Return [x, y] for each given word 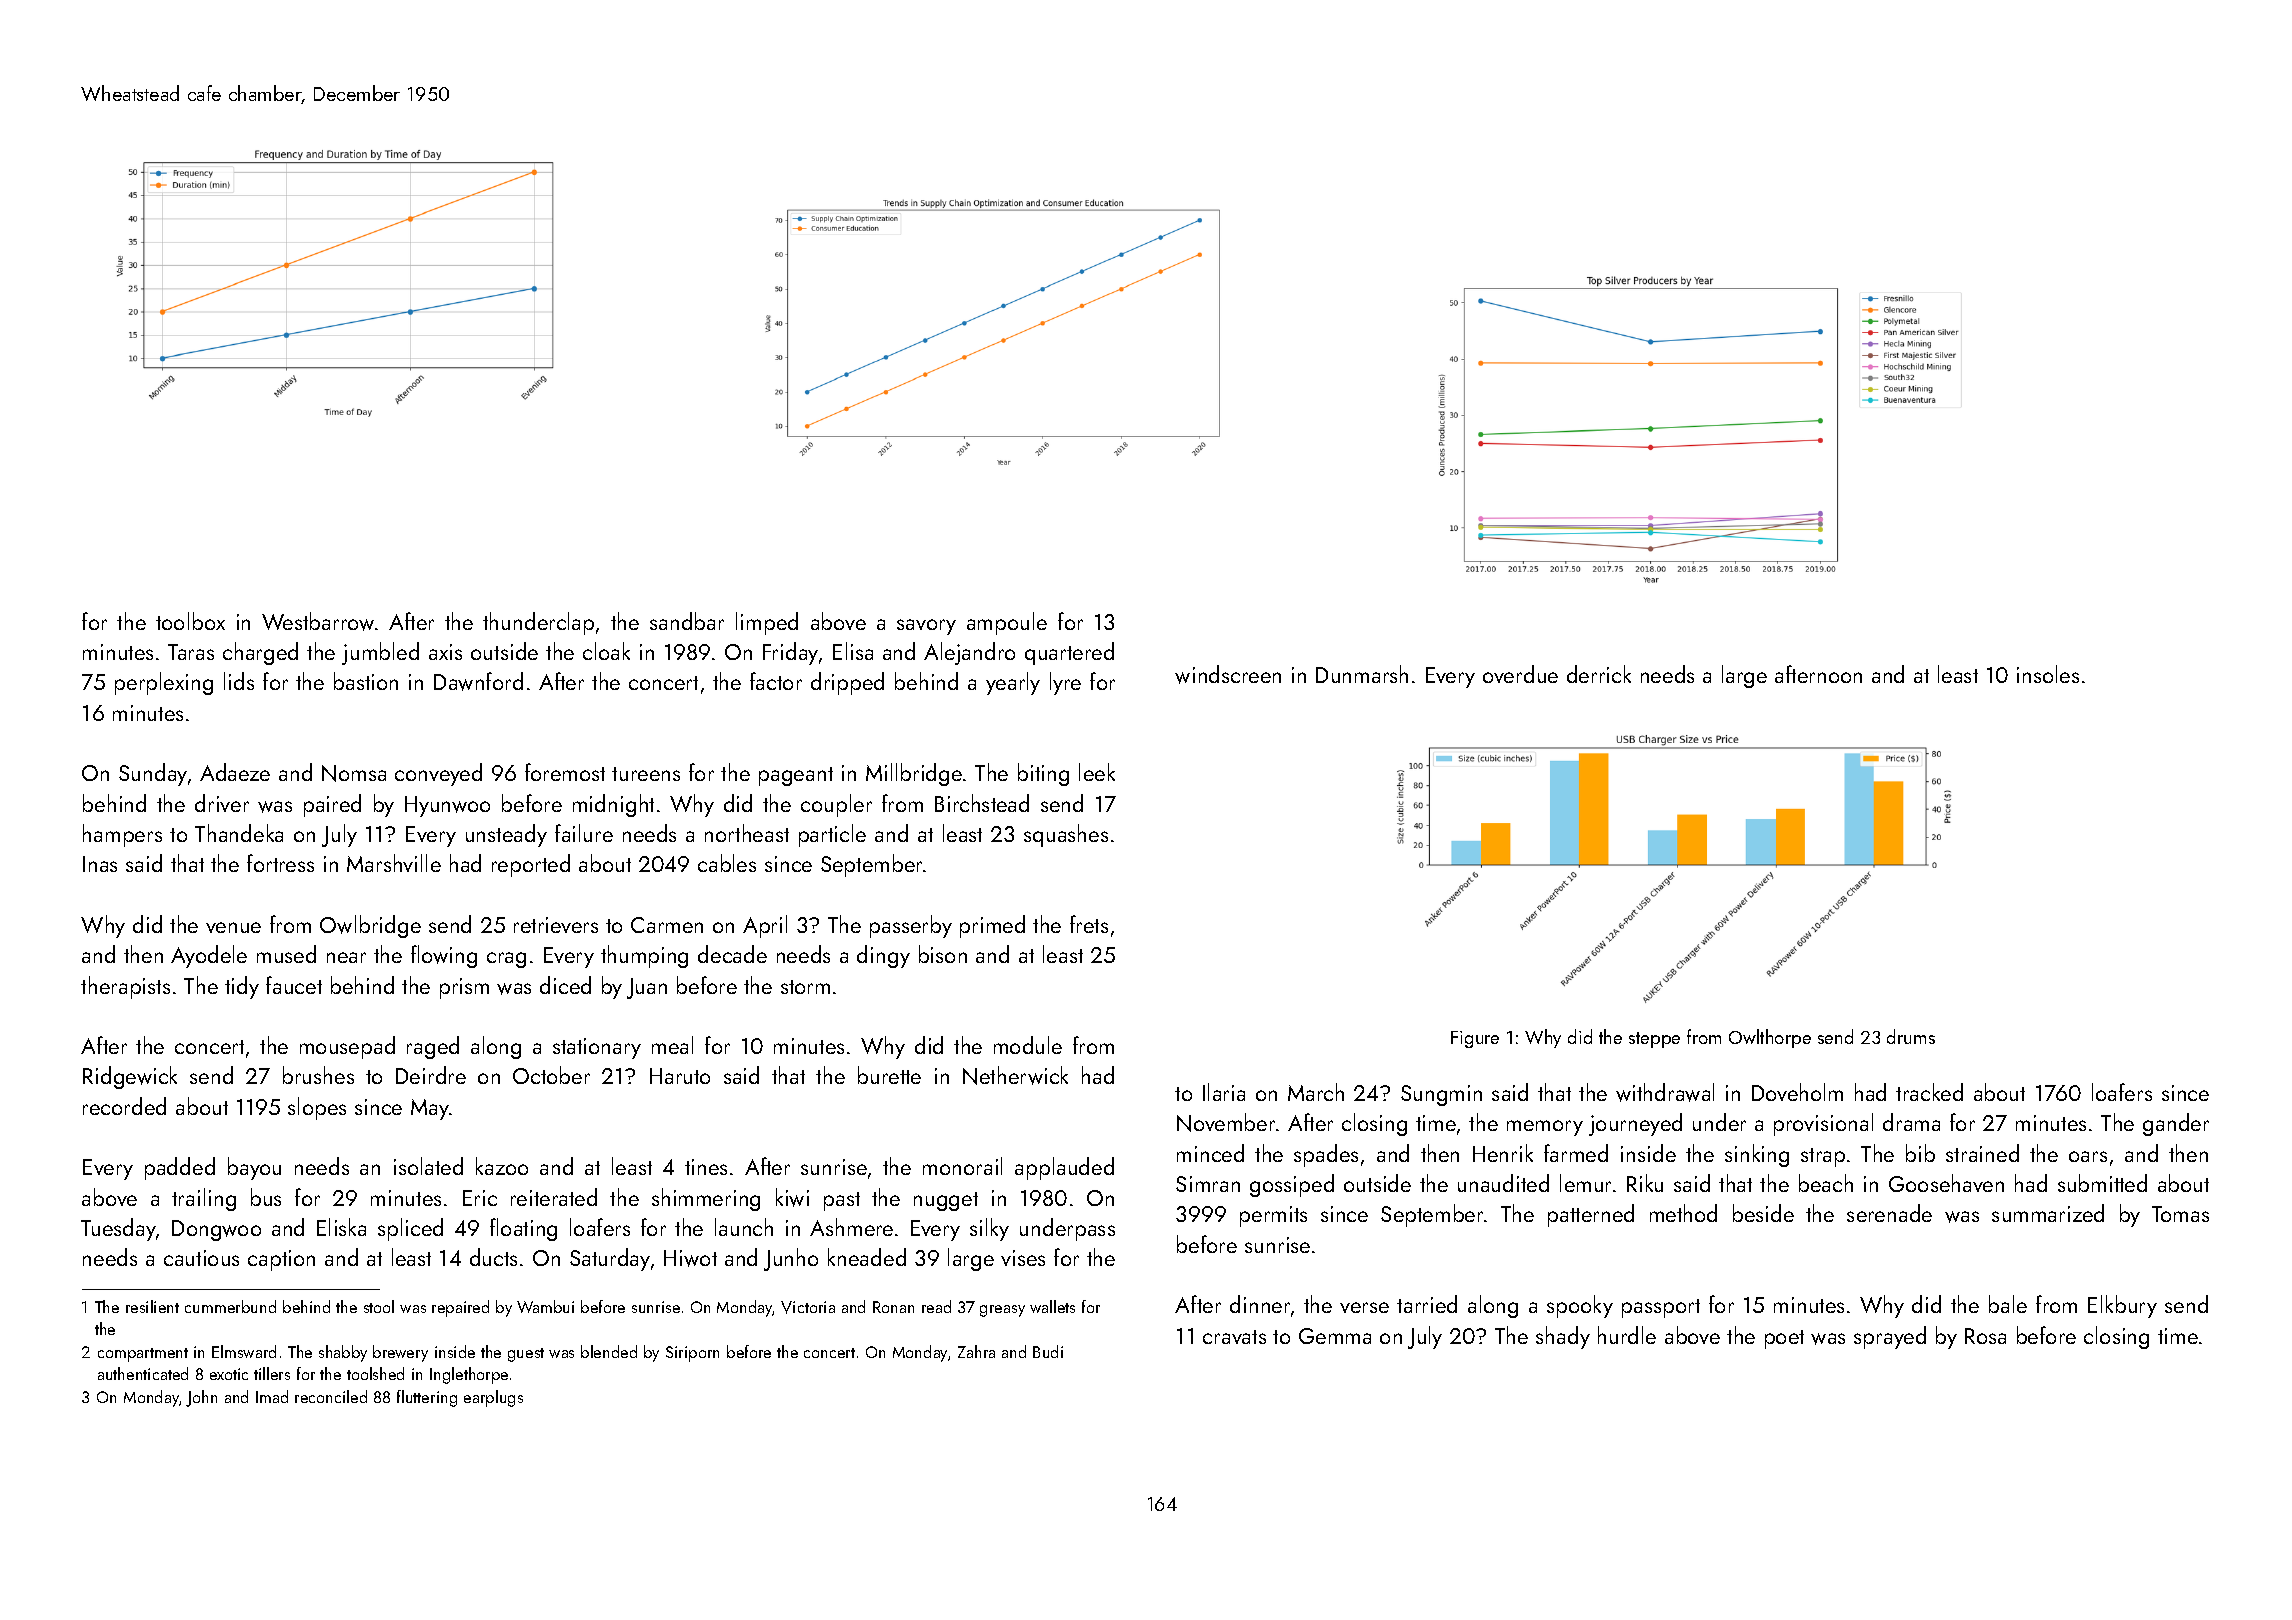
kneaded [867, 1257]
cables [727, 863]
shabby [343, 1353]
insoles [2048, 674]
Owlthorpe [1770, 1038]
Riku [1645, 1183]
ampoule [1007, 623]
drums [1911, 1036]
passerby [911, 926]
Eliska [341, 1227]
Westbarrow [318, 621]
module [1028, 1045]
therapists [125, 987]
